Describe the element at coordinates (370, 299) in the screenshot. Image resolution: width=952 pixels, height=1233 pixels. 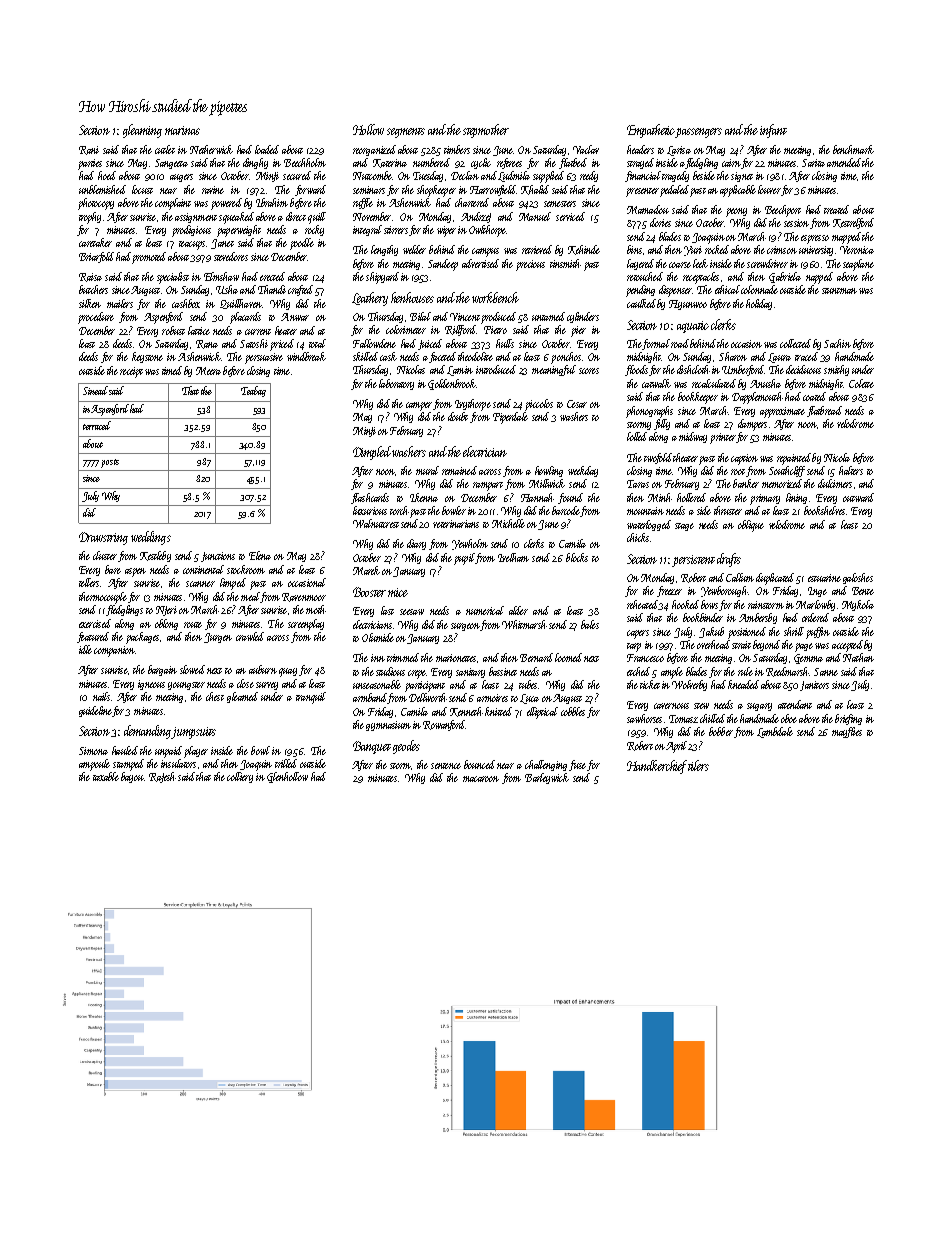
I see `Leathery` at that location.
